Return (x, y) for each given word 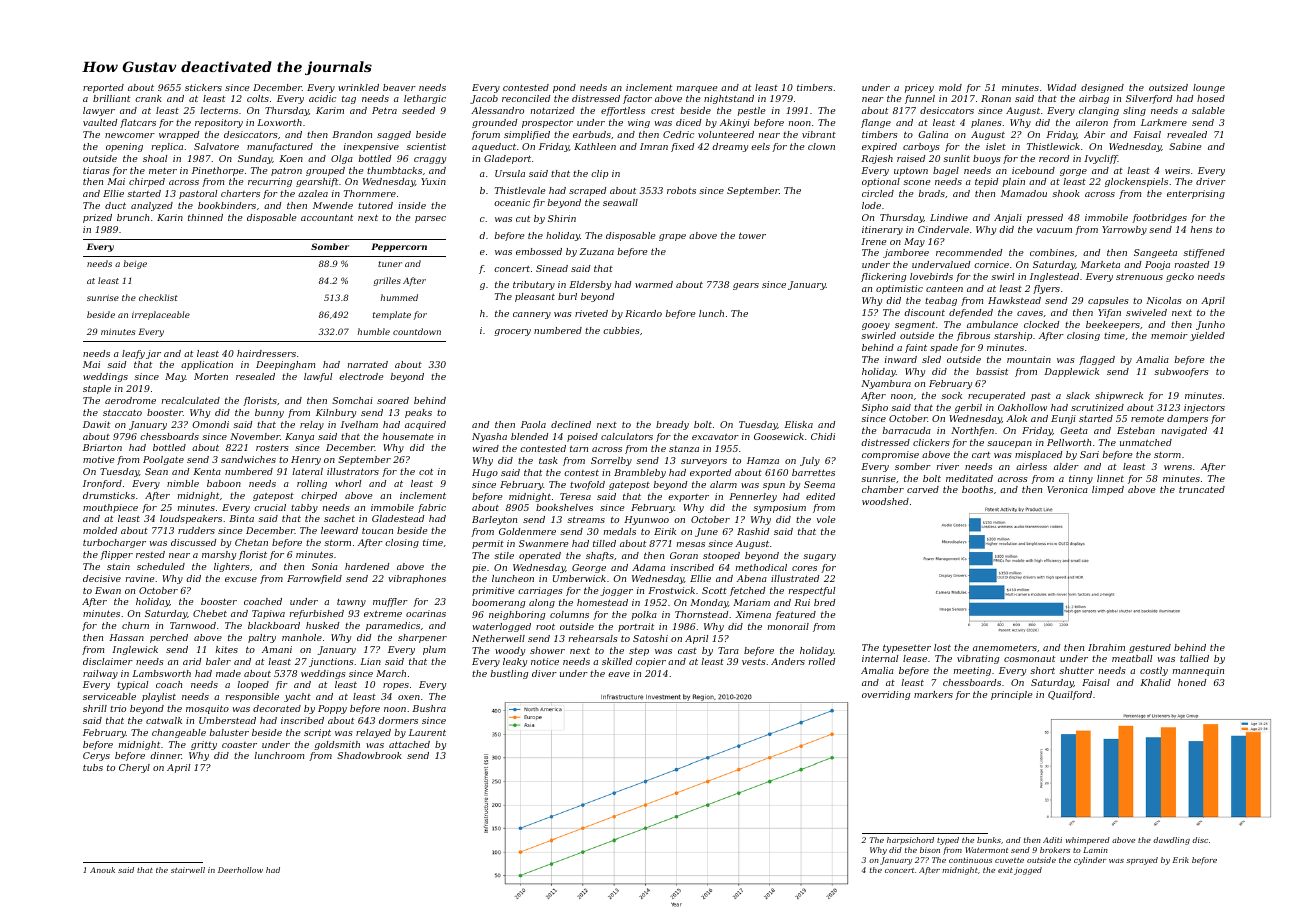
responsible (252, 697)
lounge (1209, 88)
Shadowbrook (369, 755)
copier (651, 662)
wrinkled (358, 87)
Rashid (753, 531)
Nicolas (1164, 300)
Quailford (1070, 695)
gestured (1150, 648)
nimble (183, 483)
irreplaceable (161, 315)
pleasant (535, 297)
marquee (697, 89)
